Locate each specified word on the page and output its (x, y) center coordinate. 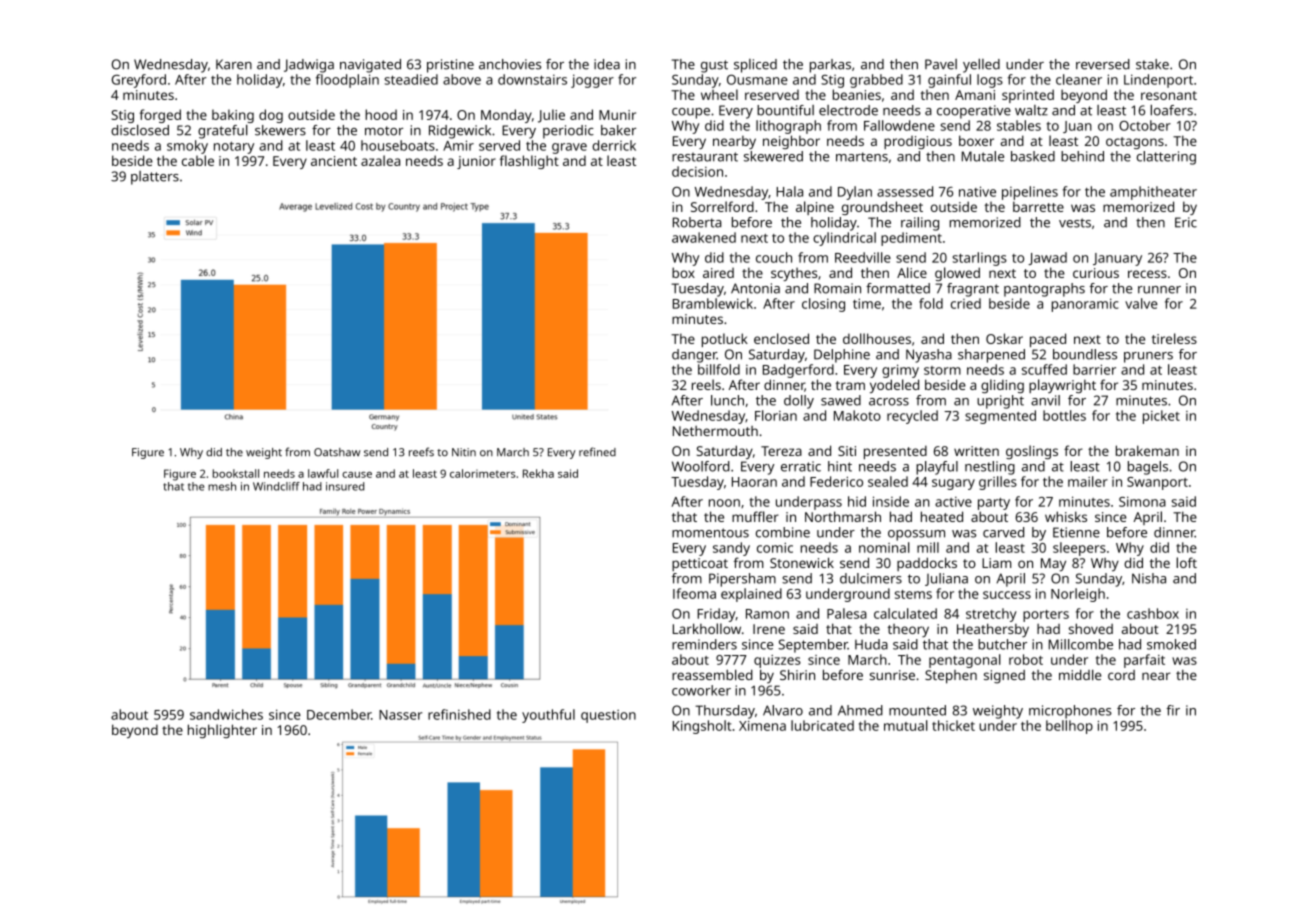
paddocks (927, 564)
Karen (234, 64)
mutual (906, 725)
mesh (222, 486)
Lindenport (1158, 81)
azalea (380, 160)
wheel (719, 94)
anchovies (510, 64)
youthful (548, 716)
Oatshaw (337, 452)
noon (724, 503)
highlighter (222, 731)
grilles (998, 483)
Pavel (941, 64)
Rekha (538, 473)
